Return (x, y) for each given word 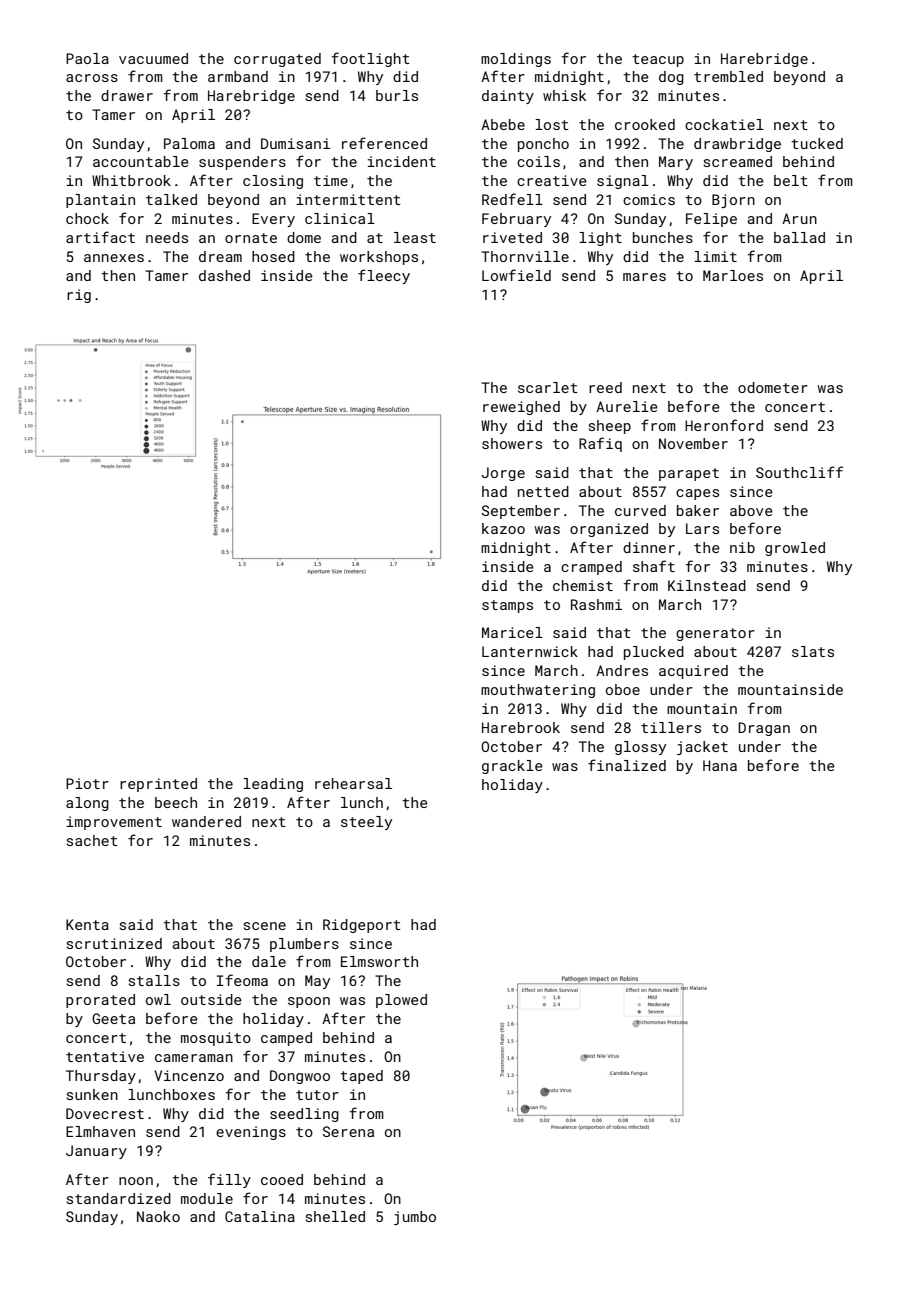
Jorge (503, 474)
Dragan (764, 729)
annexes (114, 258)
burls (397, 95)
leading (273, 785)
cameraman (194, 1058)
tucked (817, 143)
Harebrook (521, 727)
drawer (127, 95)
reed (605, 387)
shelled (335, 1216)
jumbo (415, 1218)
